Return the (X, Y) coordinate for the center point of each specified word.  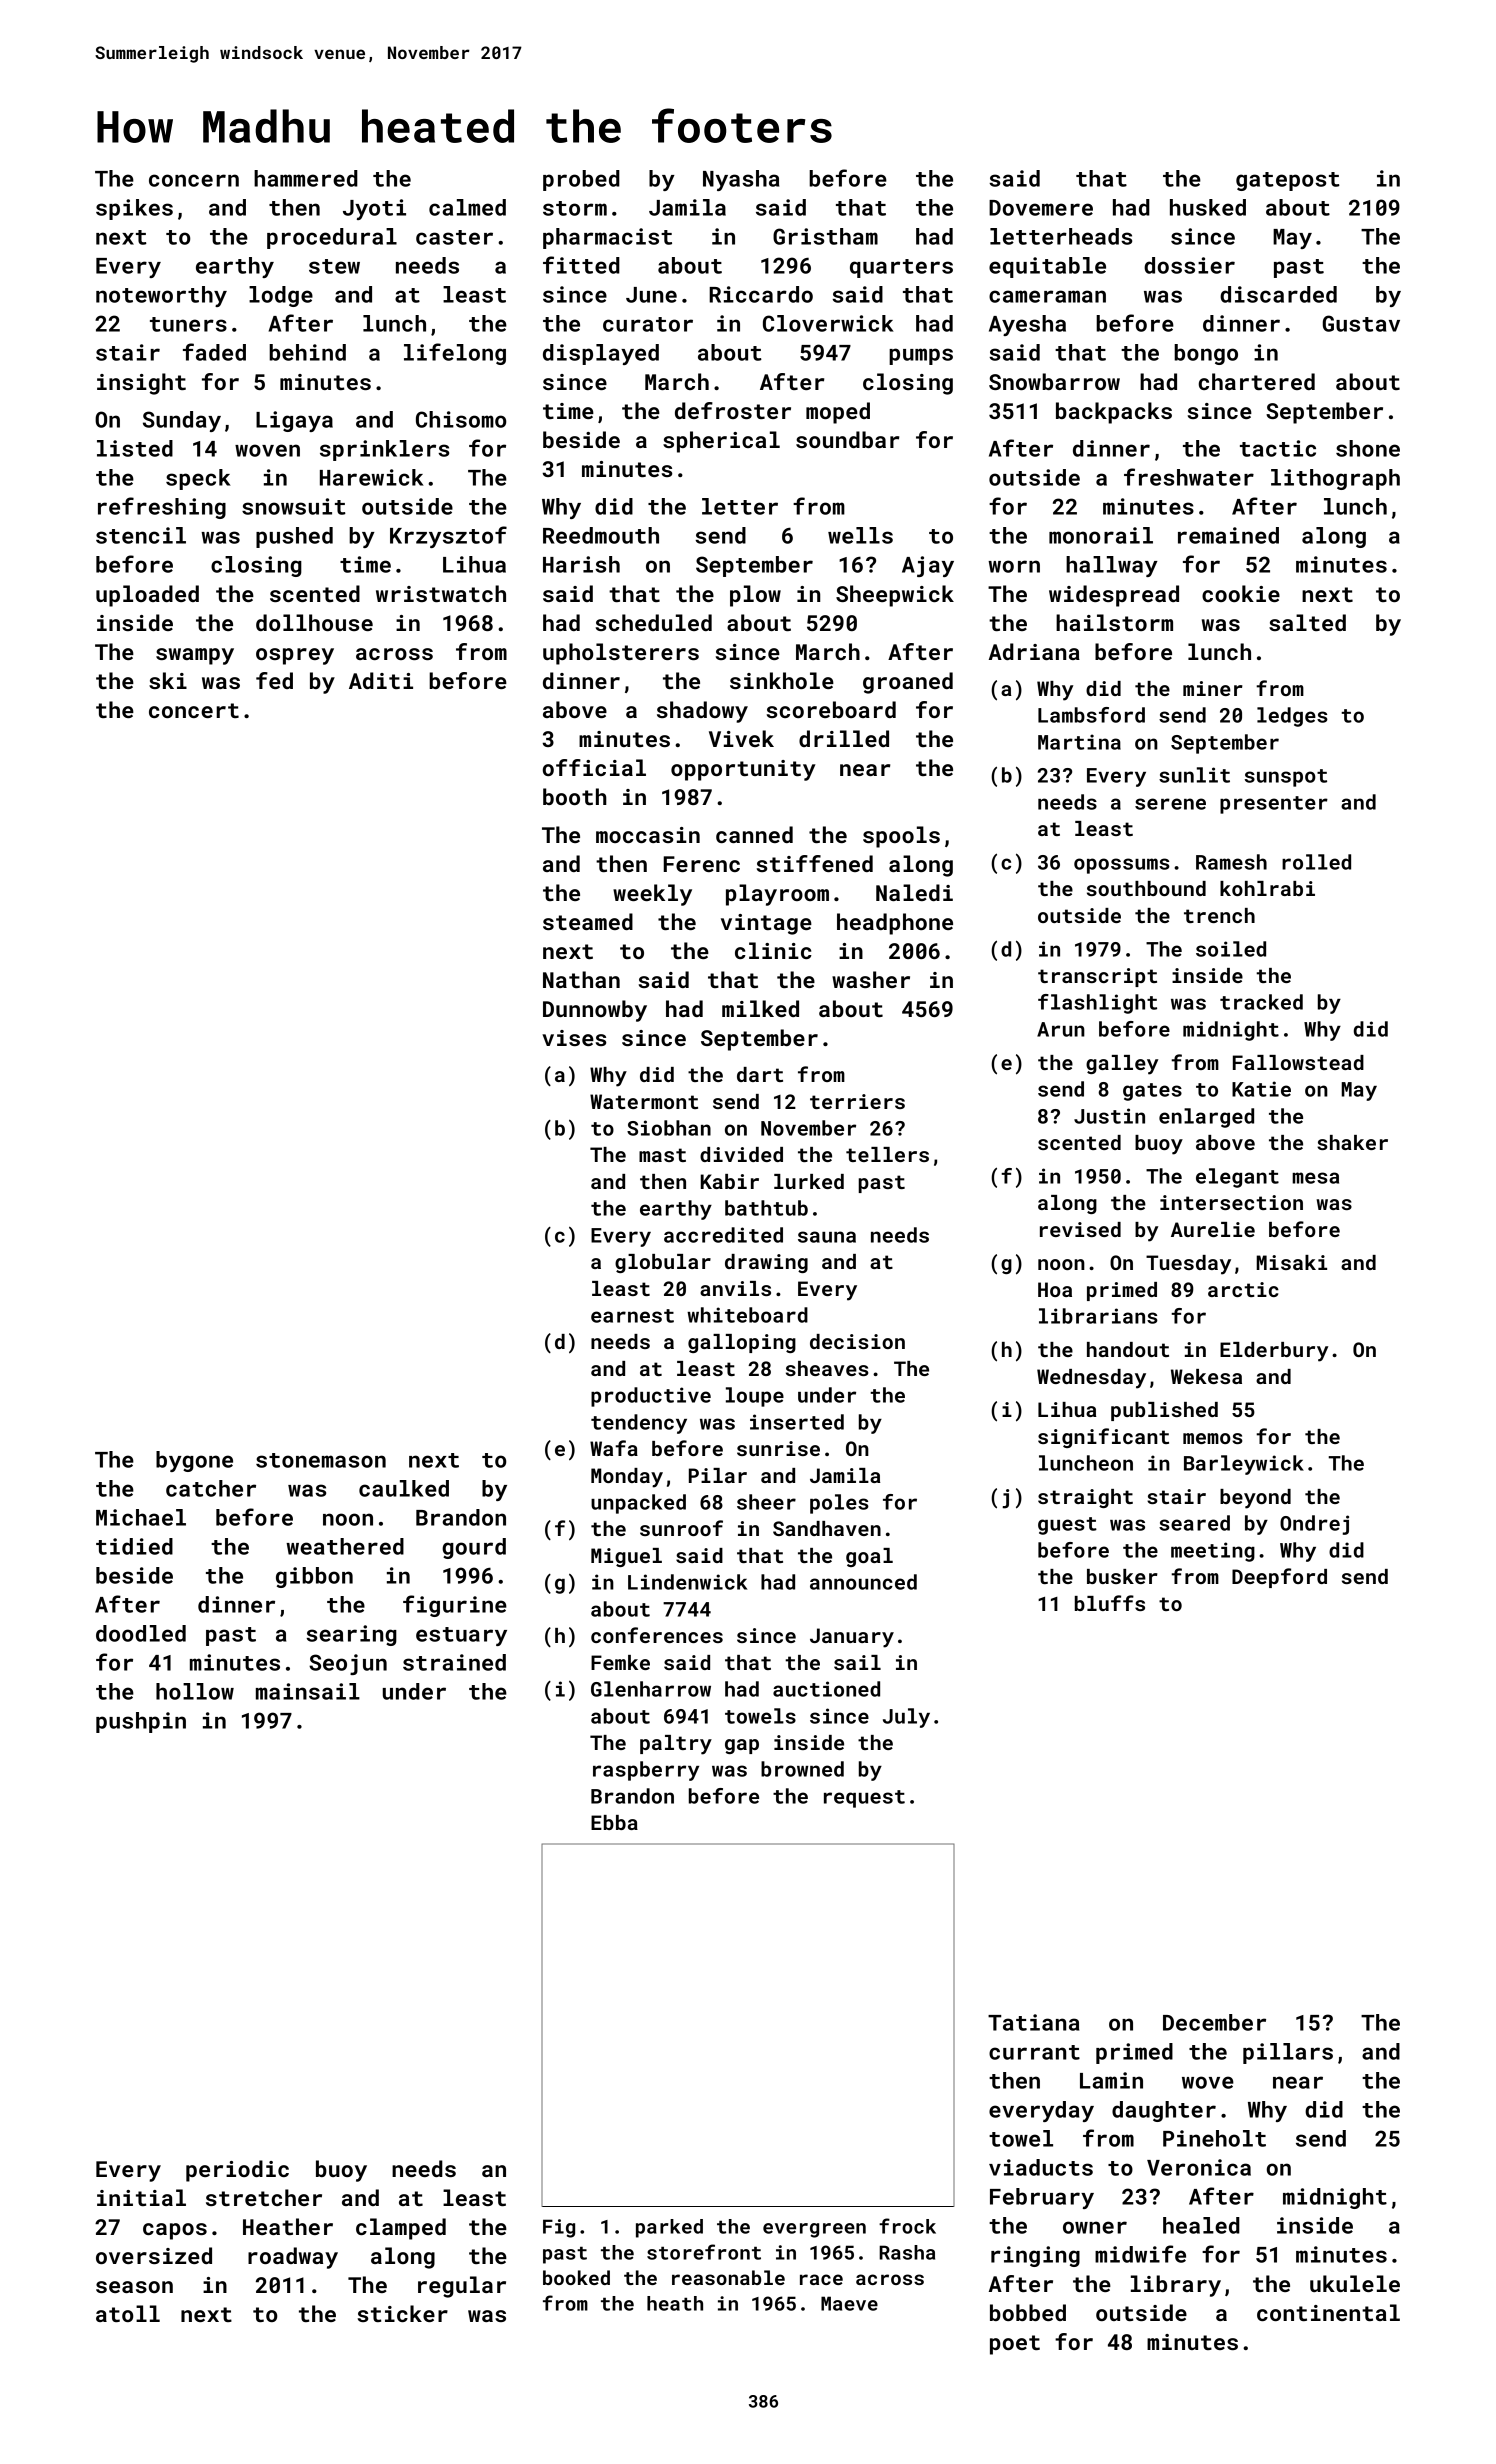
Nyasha (741, 180)
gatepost (1288, 181)
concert (194, 710)
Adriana (1034, 651)
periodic (237, 2171)
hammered (306, 178)
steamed (588, 921)
